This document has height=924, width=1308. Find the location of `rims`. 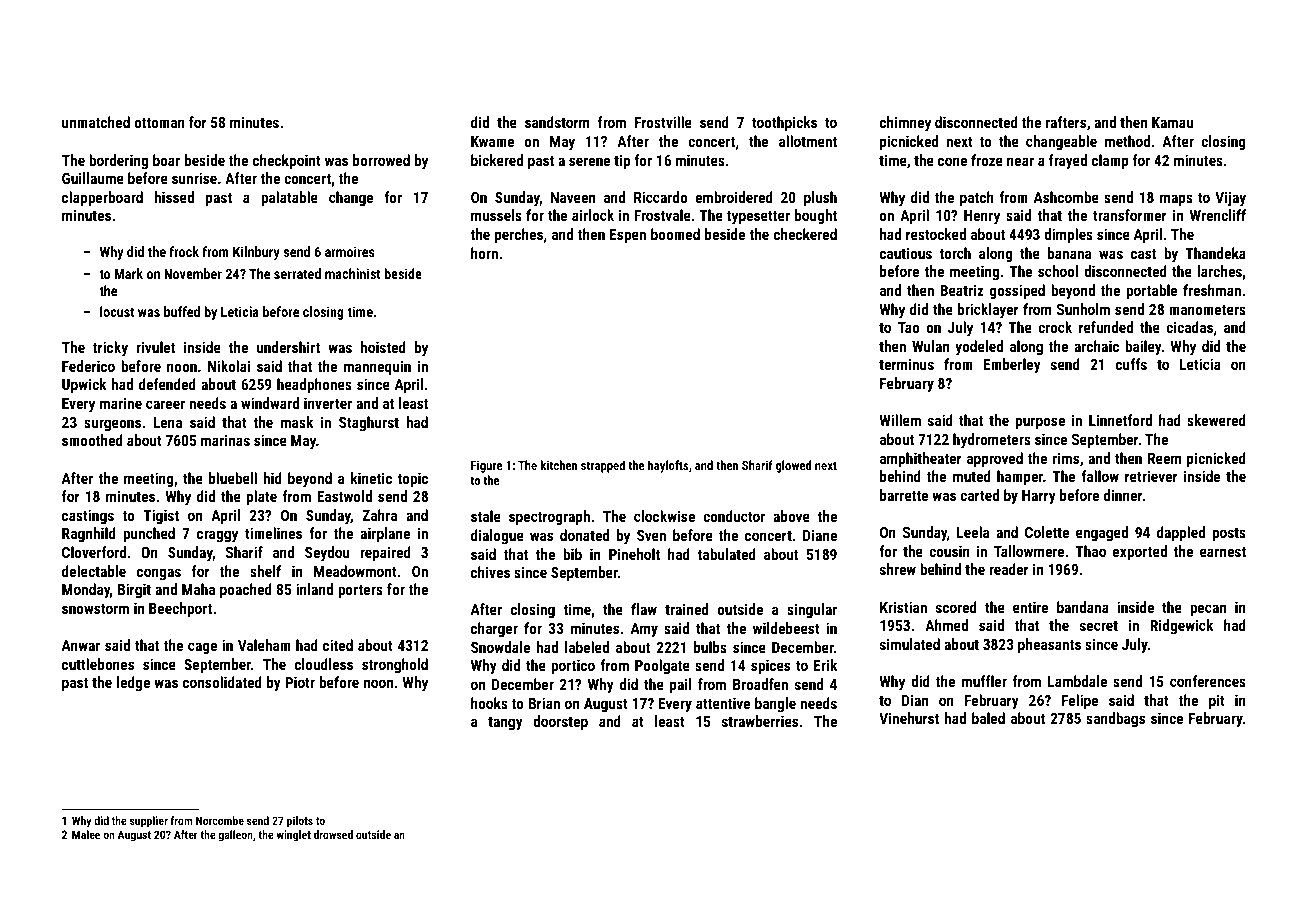

rims is located at coordinates (1066, 458).
